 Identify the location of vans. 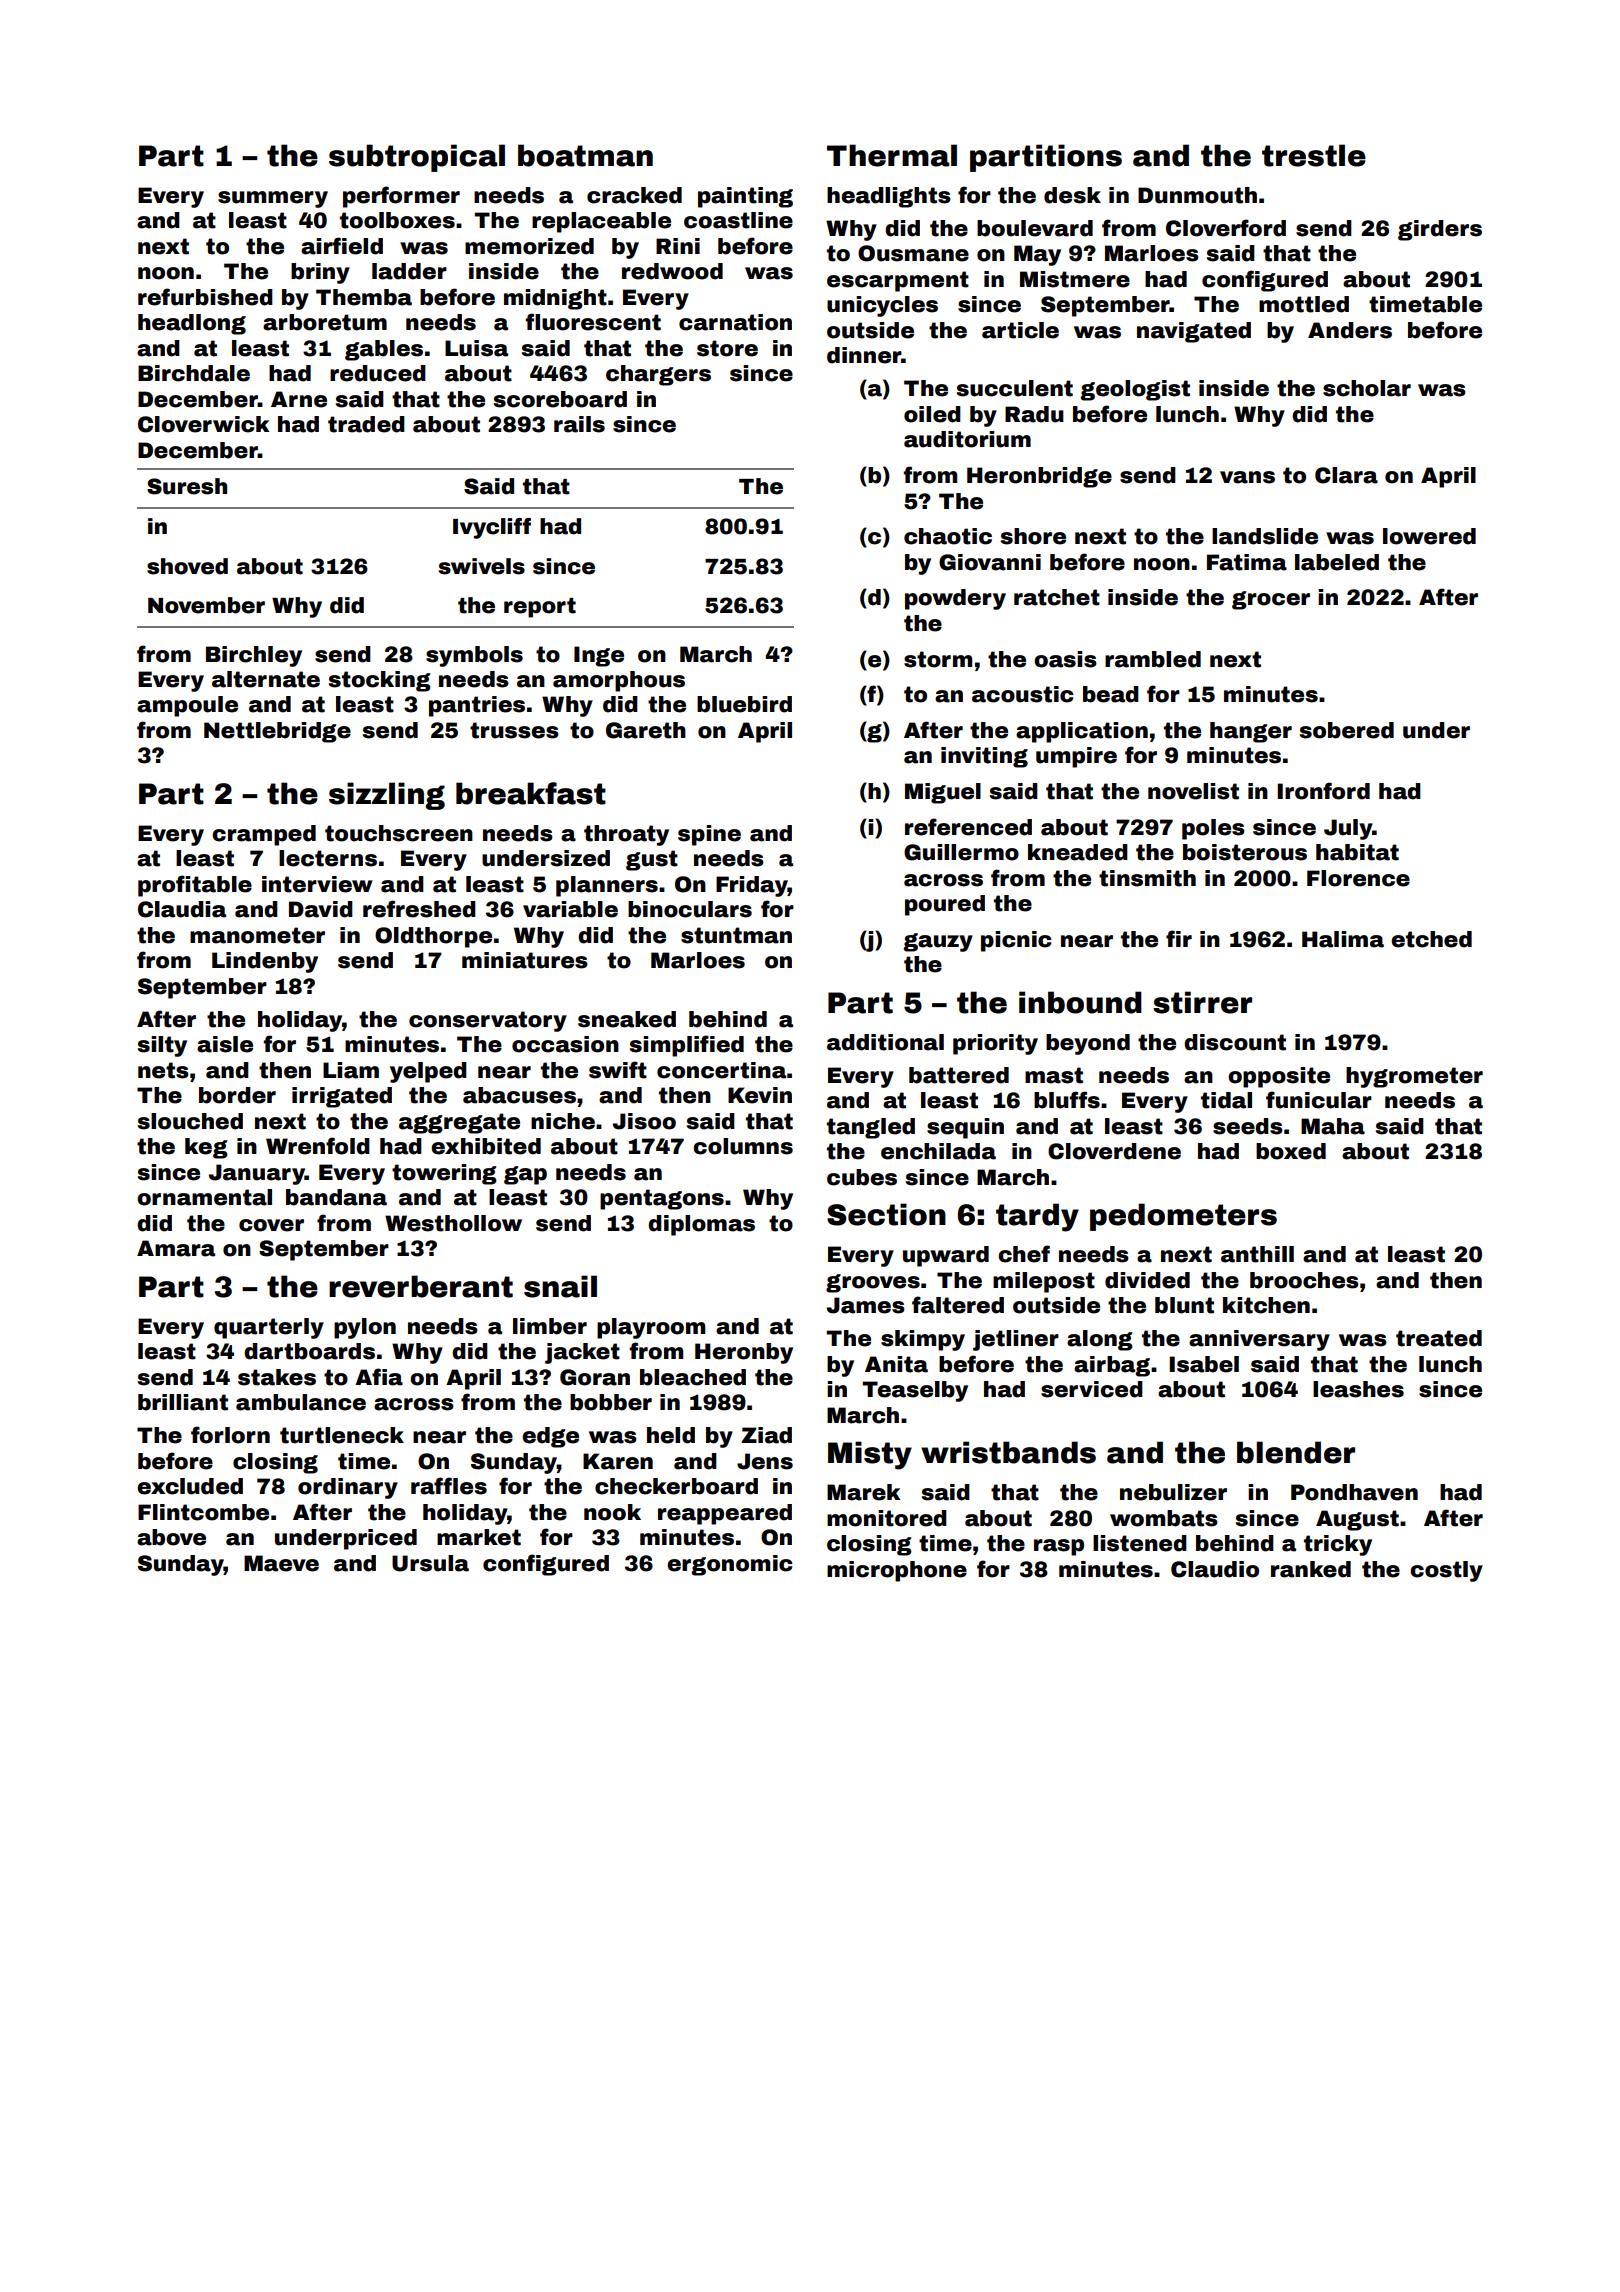
(1247, 477).
